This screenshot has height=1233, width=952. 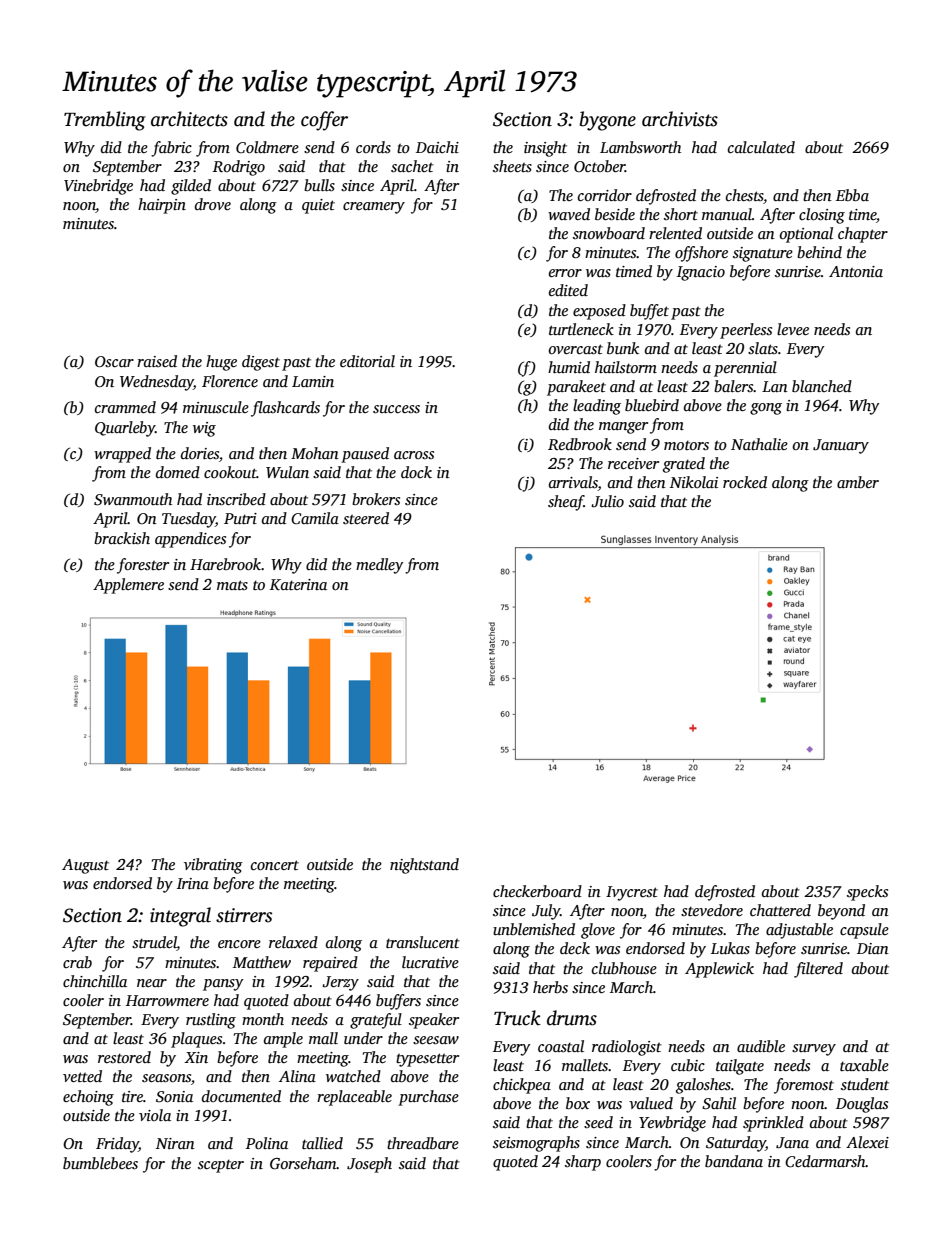 What do you see at coordinates (189, 119) in the screenshot?
I see `architects` at bounding box center [189, 119].
